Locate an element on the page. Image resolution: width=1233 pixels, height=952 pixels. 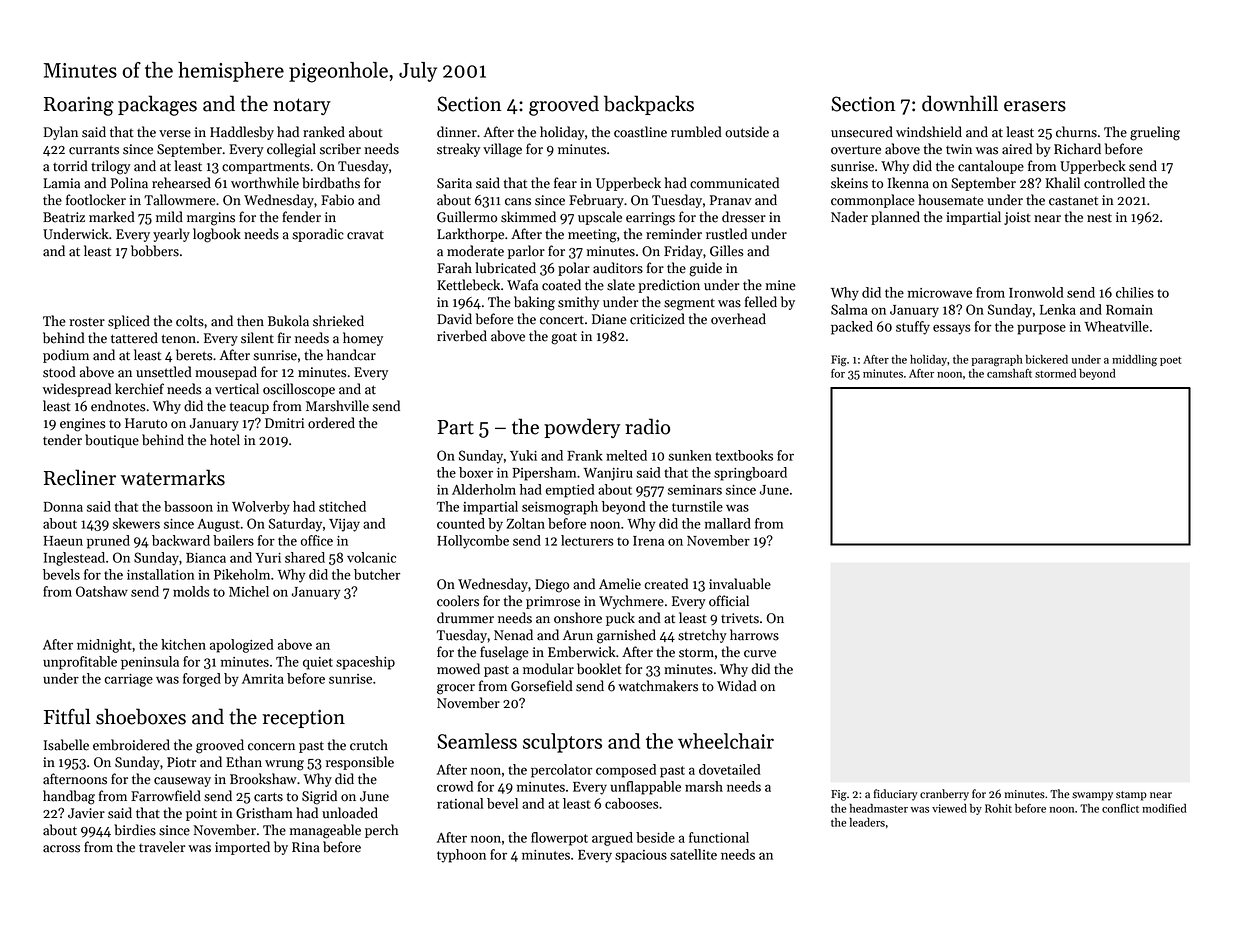
mousepad is located at coordinates (226, 373).
